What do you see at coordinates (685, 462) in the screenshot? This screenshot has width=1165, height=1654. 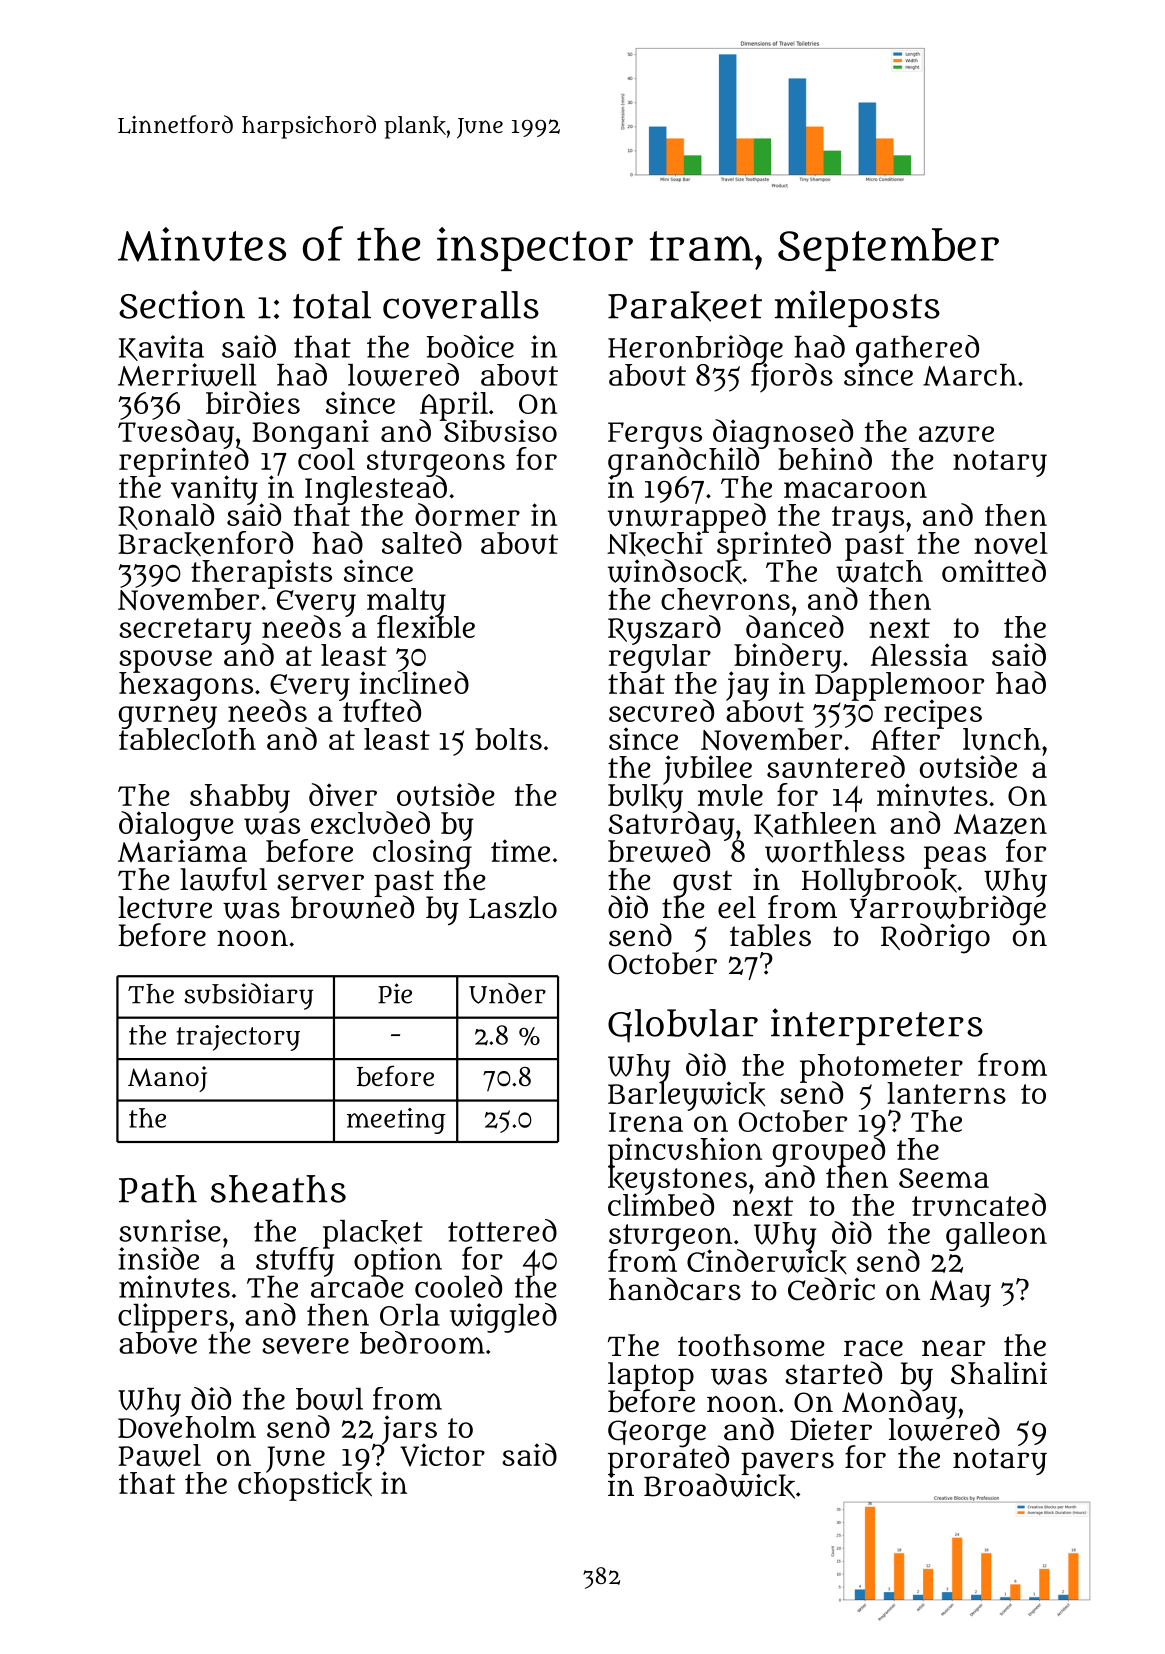 I see `grandchild` at bounding box center [685, 462].
